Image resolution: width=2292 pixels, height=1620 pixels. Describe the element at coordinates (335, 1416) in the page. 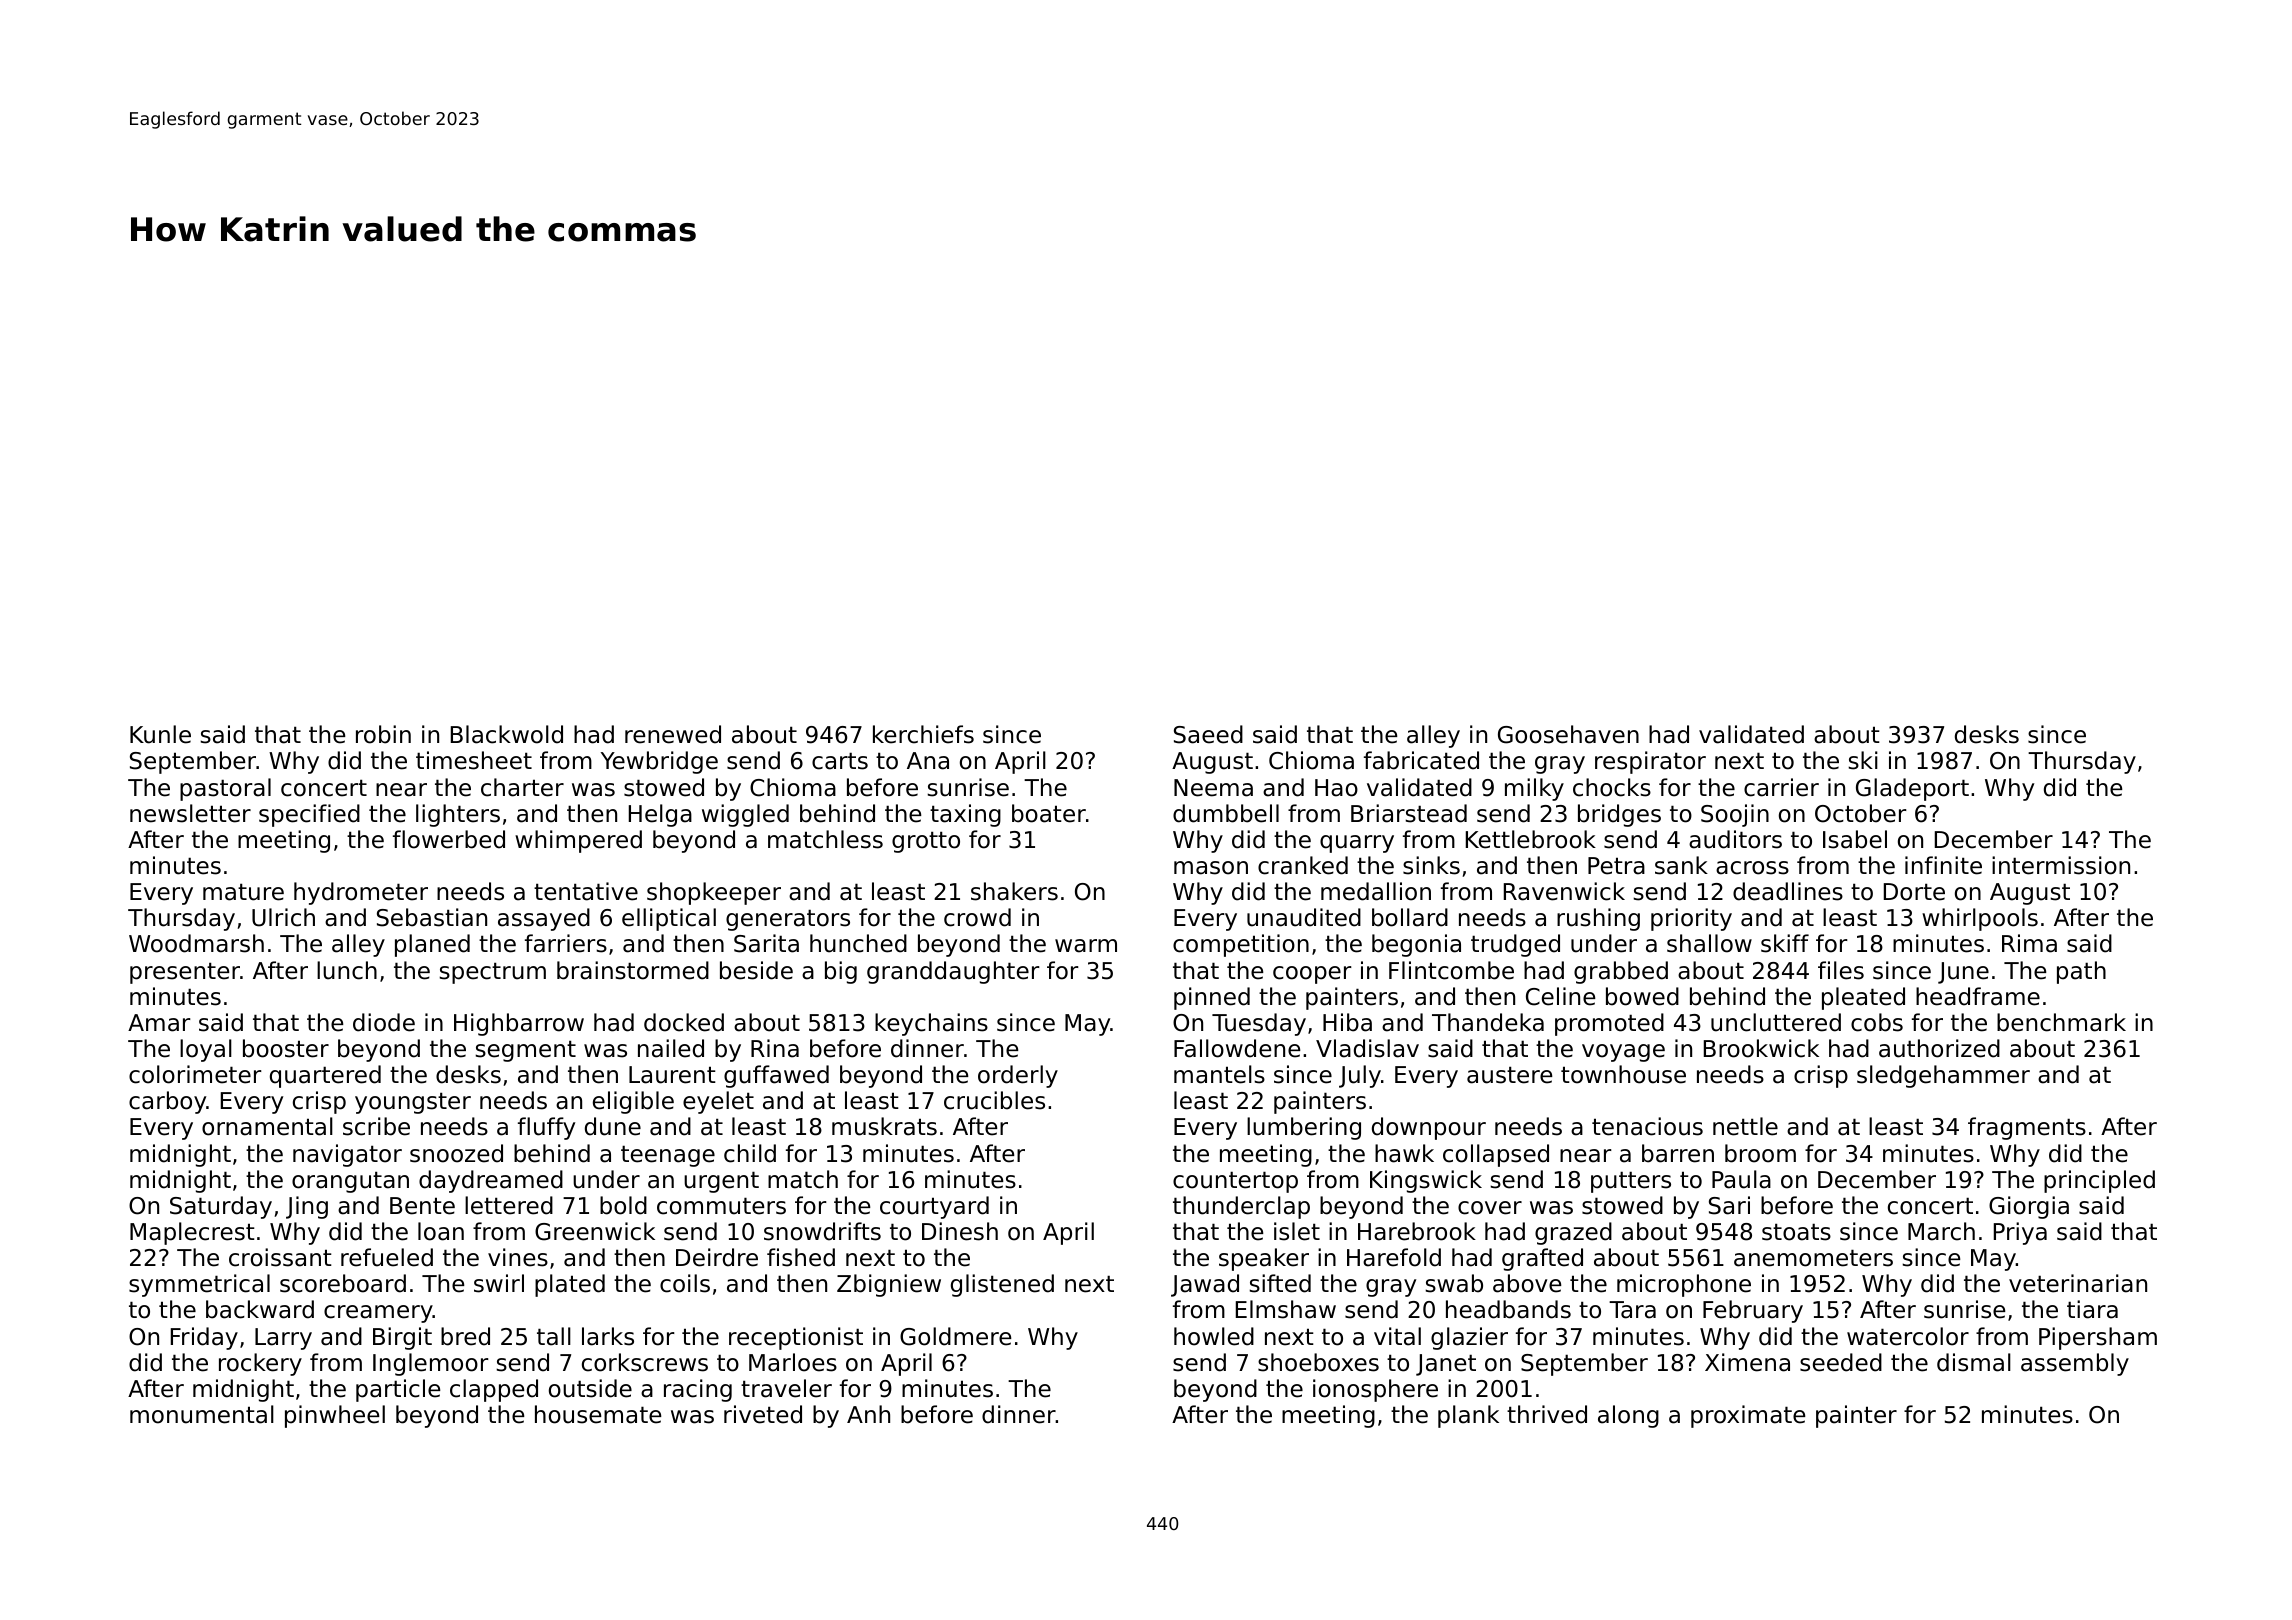

I see `pinwheel` at that location.
